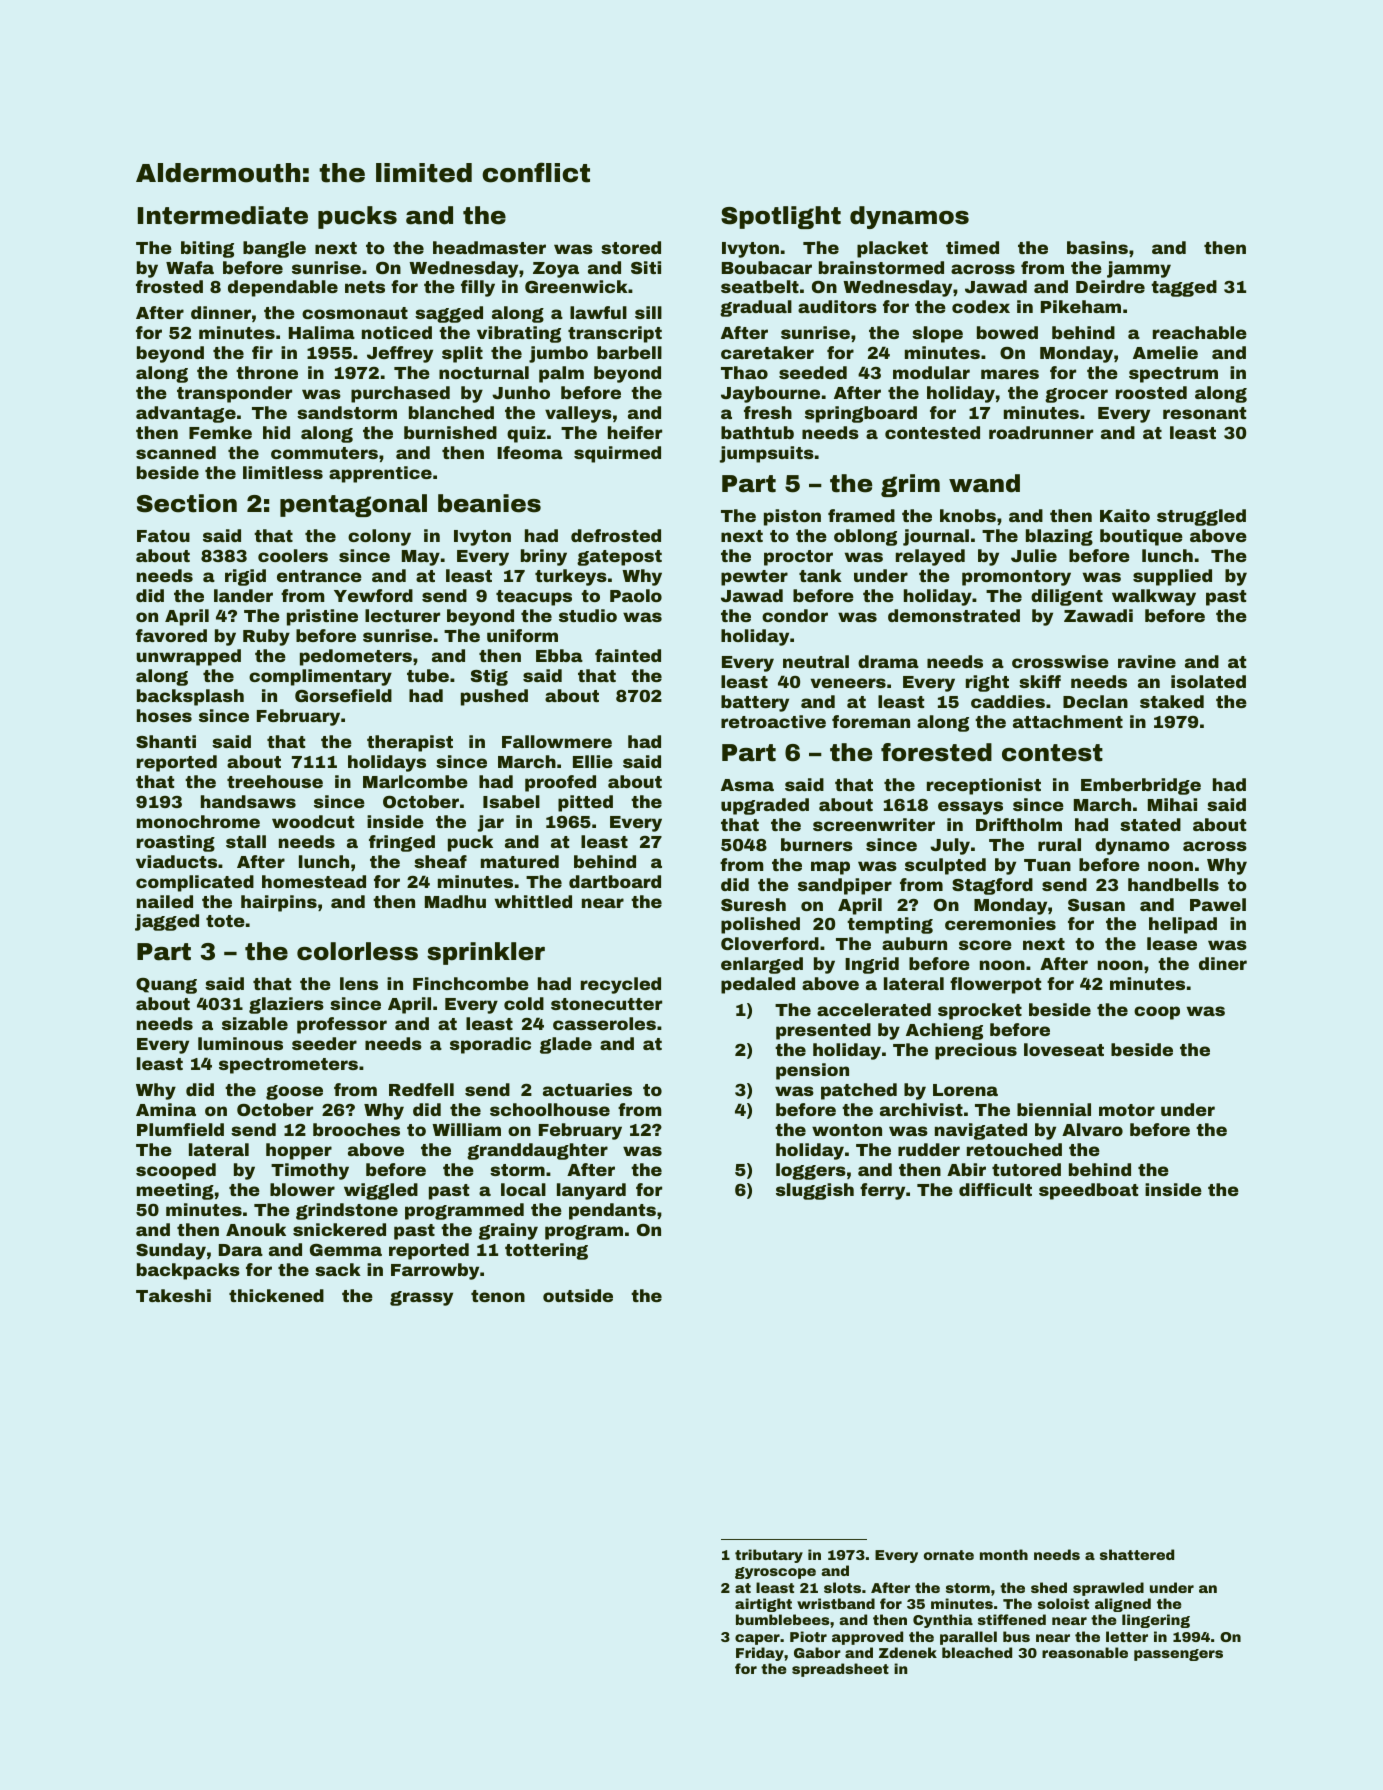  Describe the element at coordinates (882, 1191) in the screenshot. I see `ferry` at that location.
